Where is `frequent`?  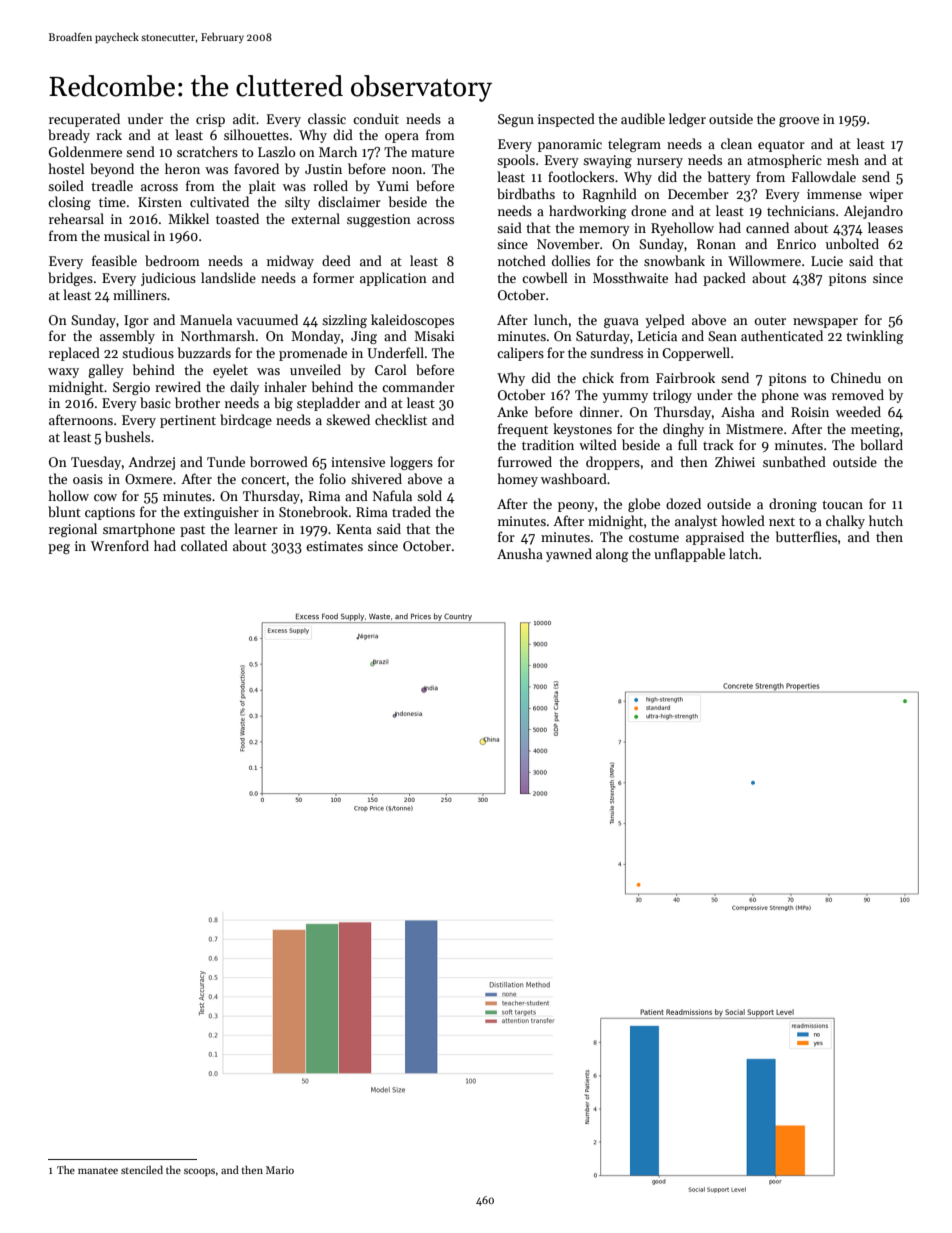 frequent is located at coordinates (523, 430).
